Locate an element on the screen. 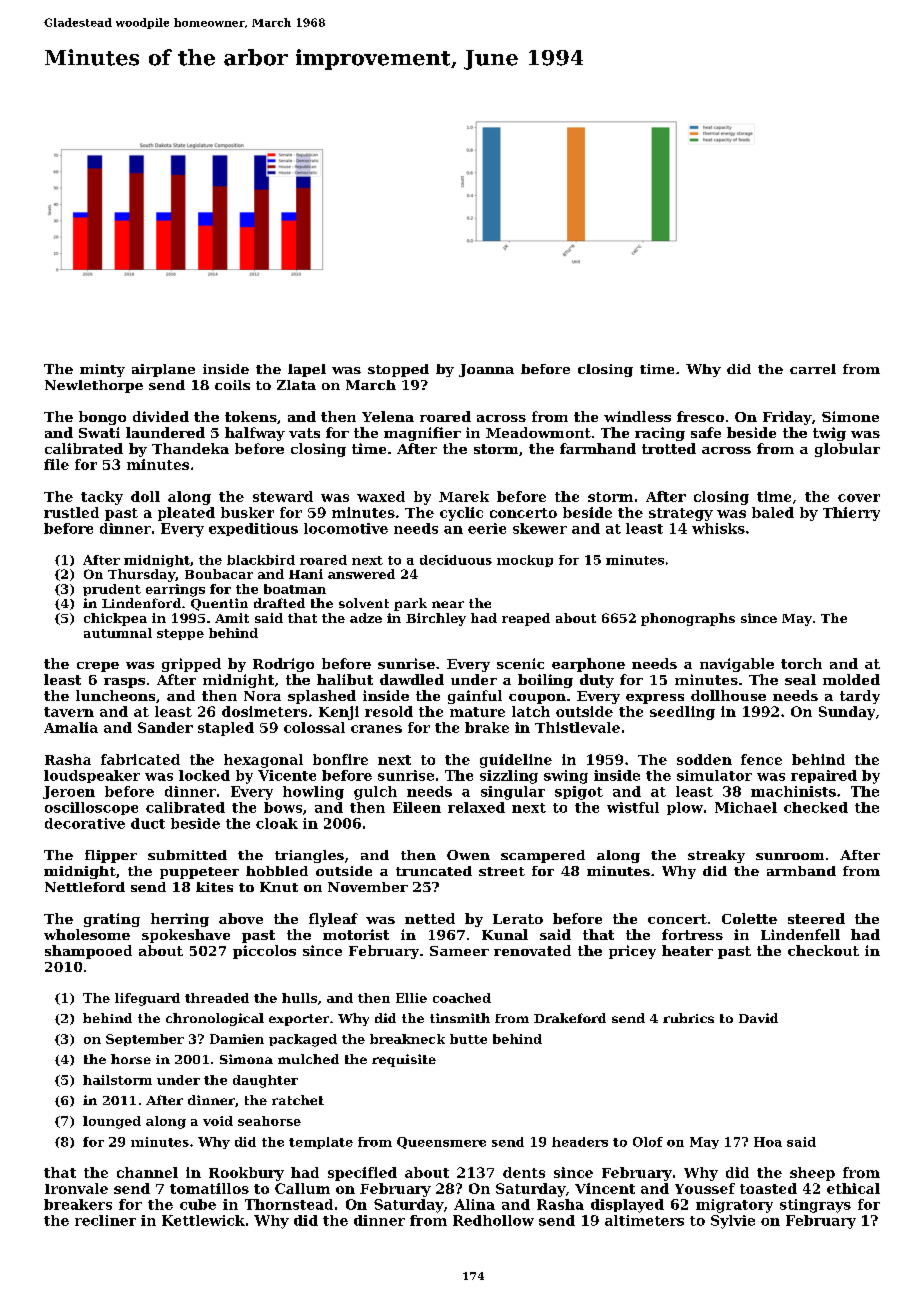  Kettlewick is located at coordinates (203, 1220).
